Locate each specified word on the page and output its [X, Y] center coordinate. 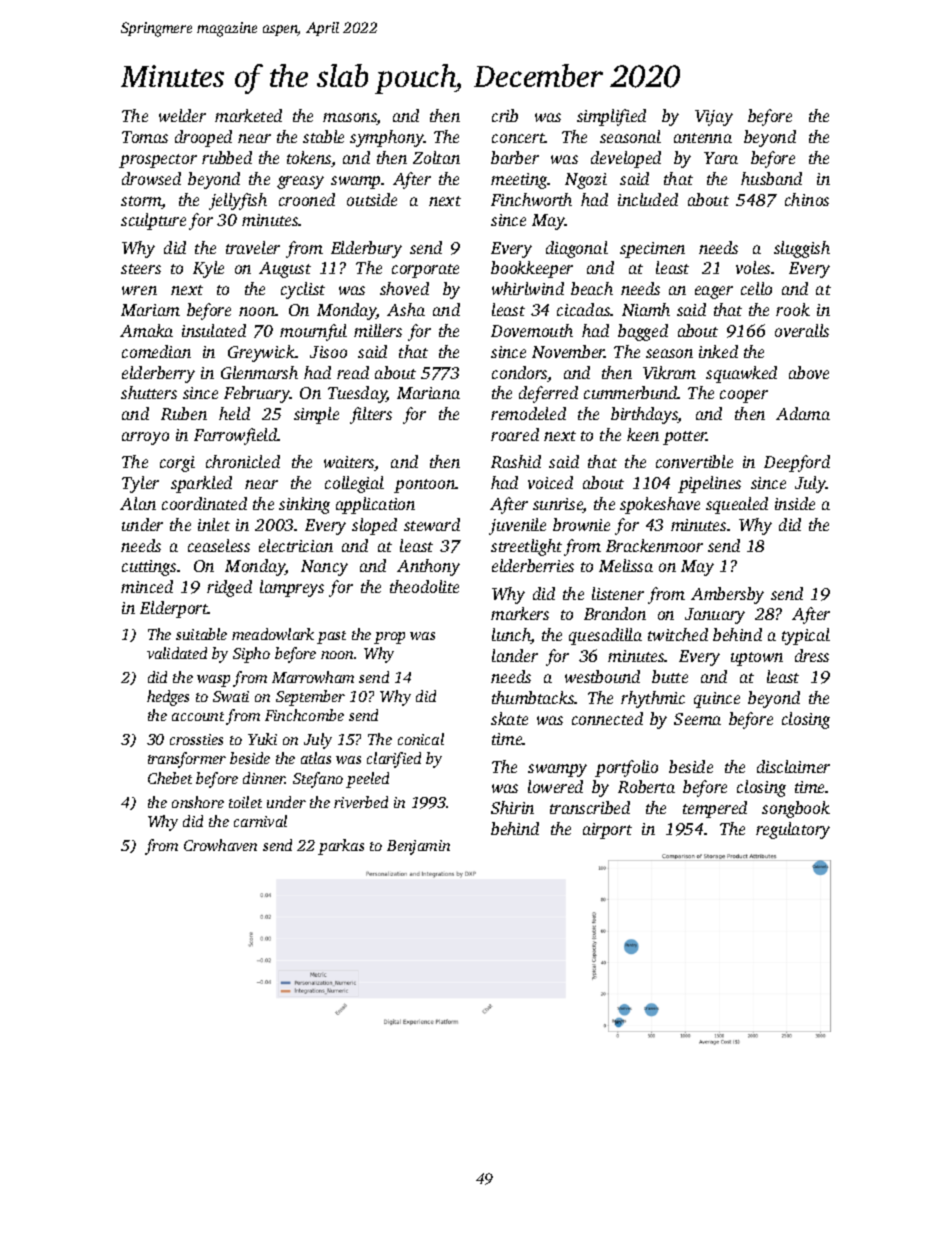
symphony [387, 138]
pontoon [425, 486]
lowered [555, 786]
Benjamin [418, 847]
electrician [296, 545]
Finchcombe [304, 715]
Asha [406, 309]
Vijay [714, 118]
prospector [158, 161]
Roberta [646, 786]
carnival [260, 821]
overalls [802, 330]
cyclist [303, 290]
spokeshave [660, 505]
